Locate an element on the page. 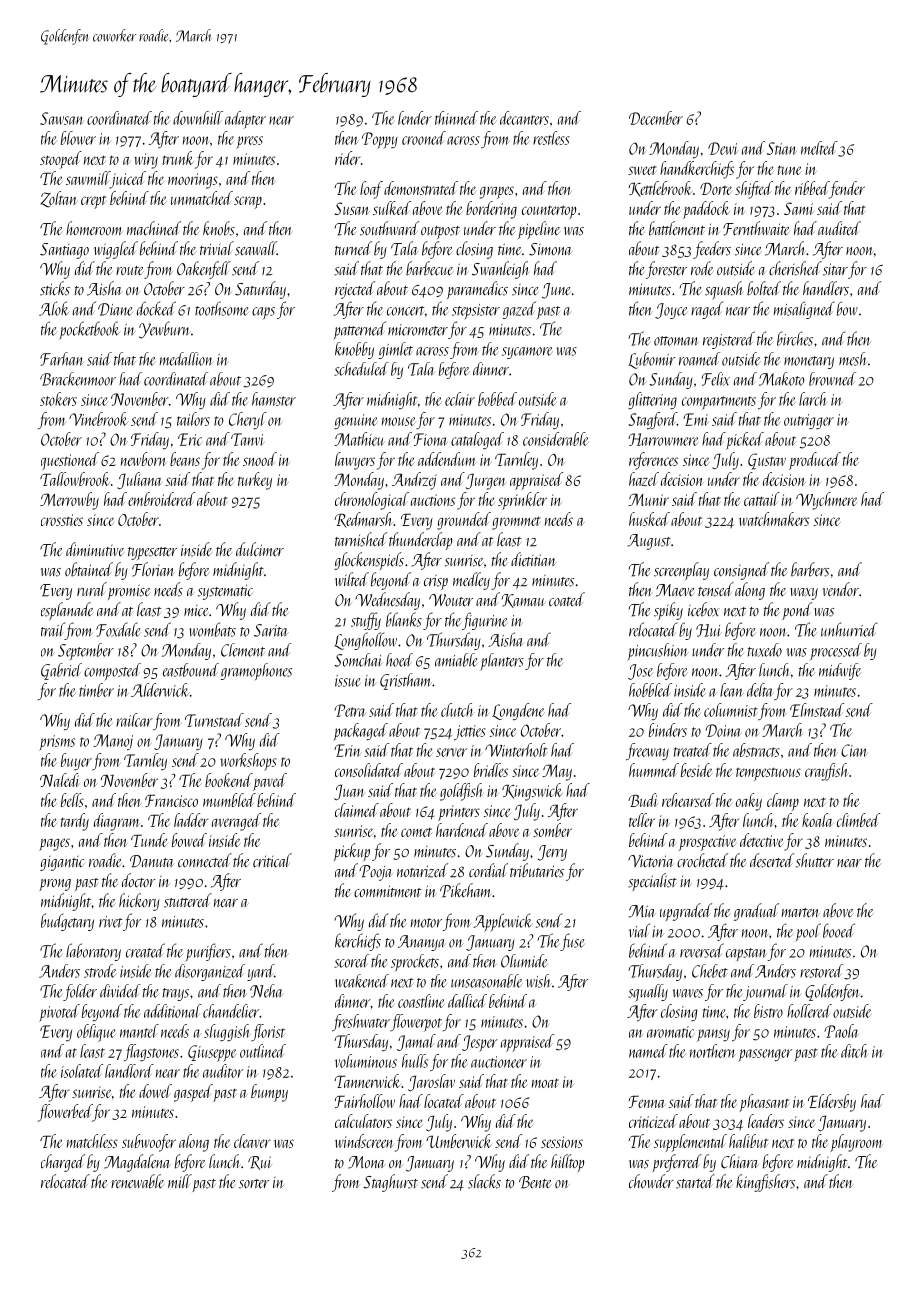 The image size is (924, 1308). gramophones is located at coordinates (256, 672).
